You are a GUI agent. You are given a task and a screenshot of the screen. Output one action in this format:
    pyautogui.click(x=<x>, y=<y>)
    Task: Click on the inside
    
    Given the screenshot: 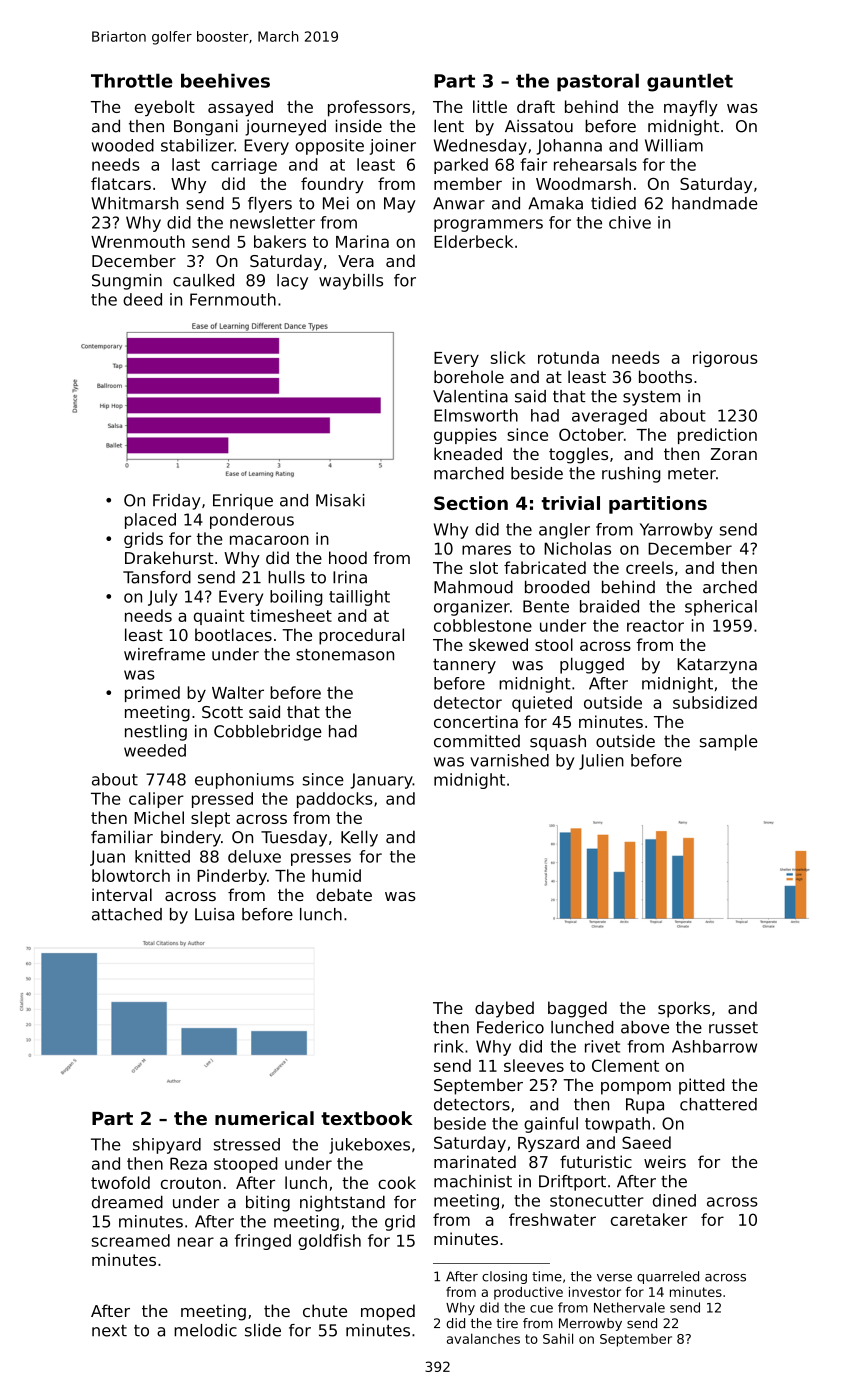 What is the action you would take?
    pyautogui.click(x=359, y=126)
